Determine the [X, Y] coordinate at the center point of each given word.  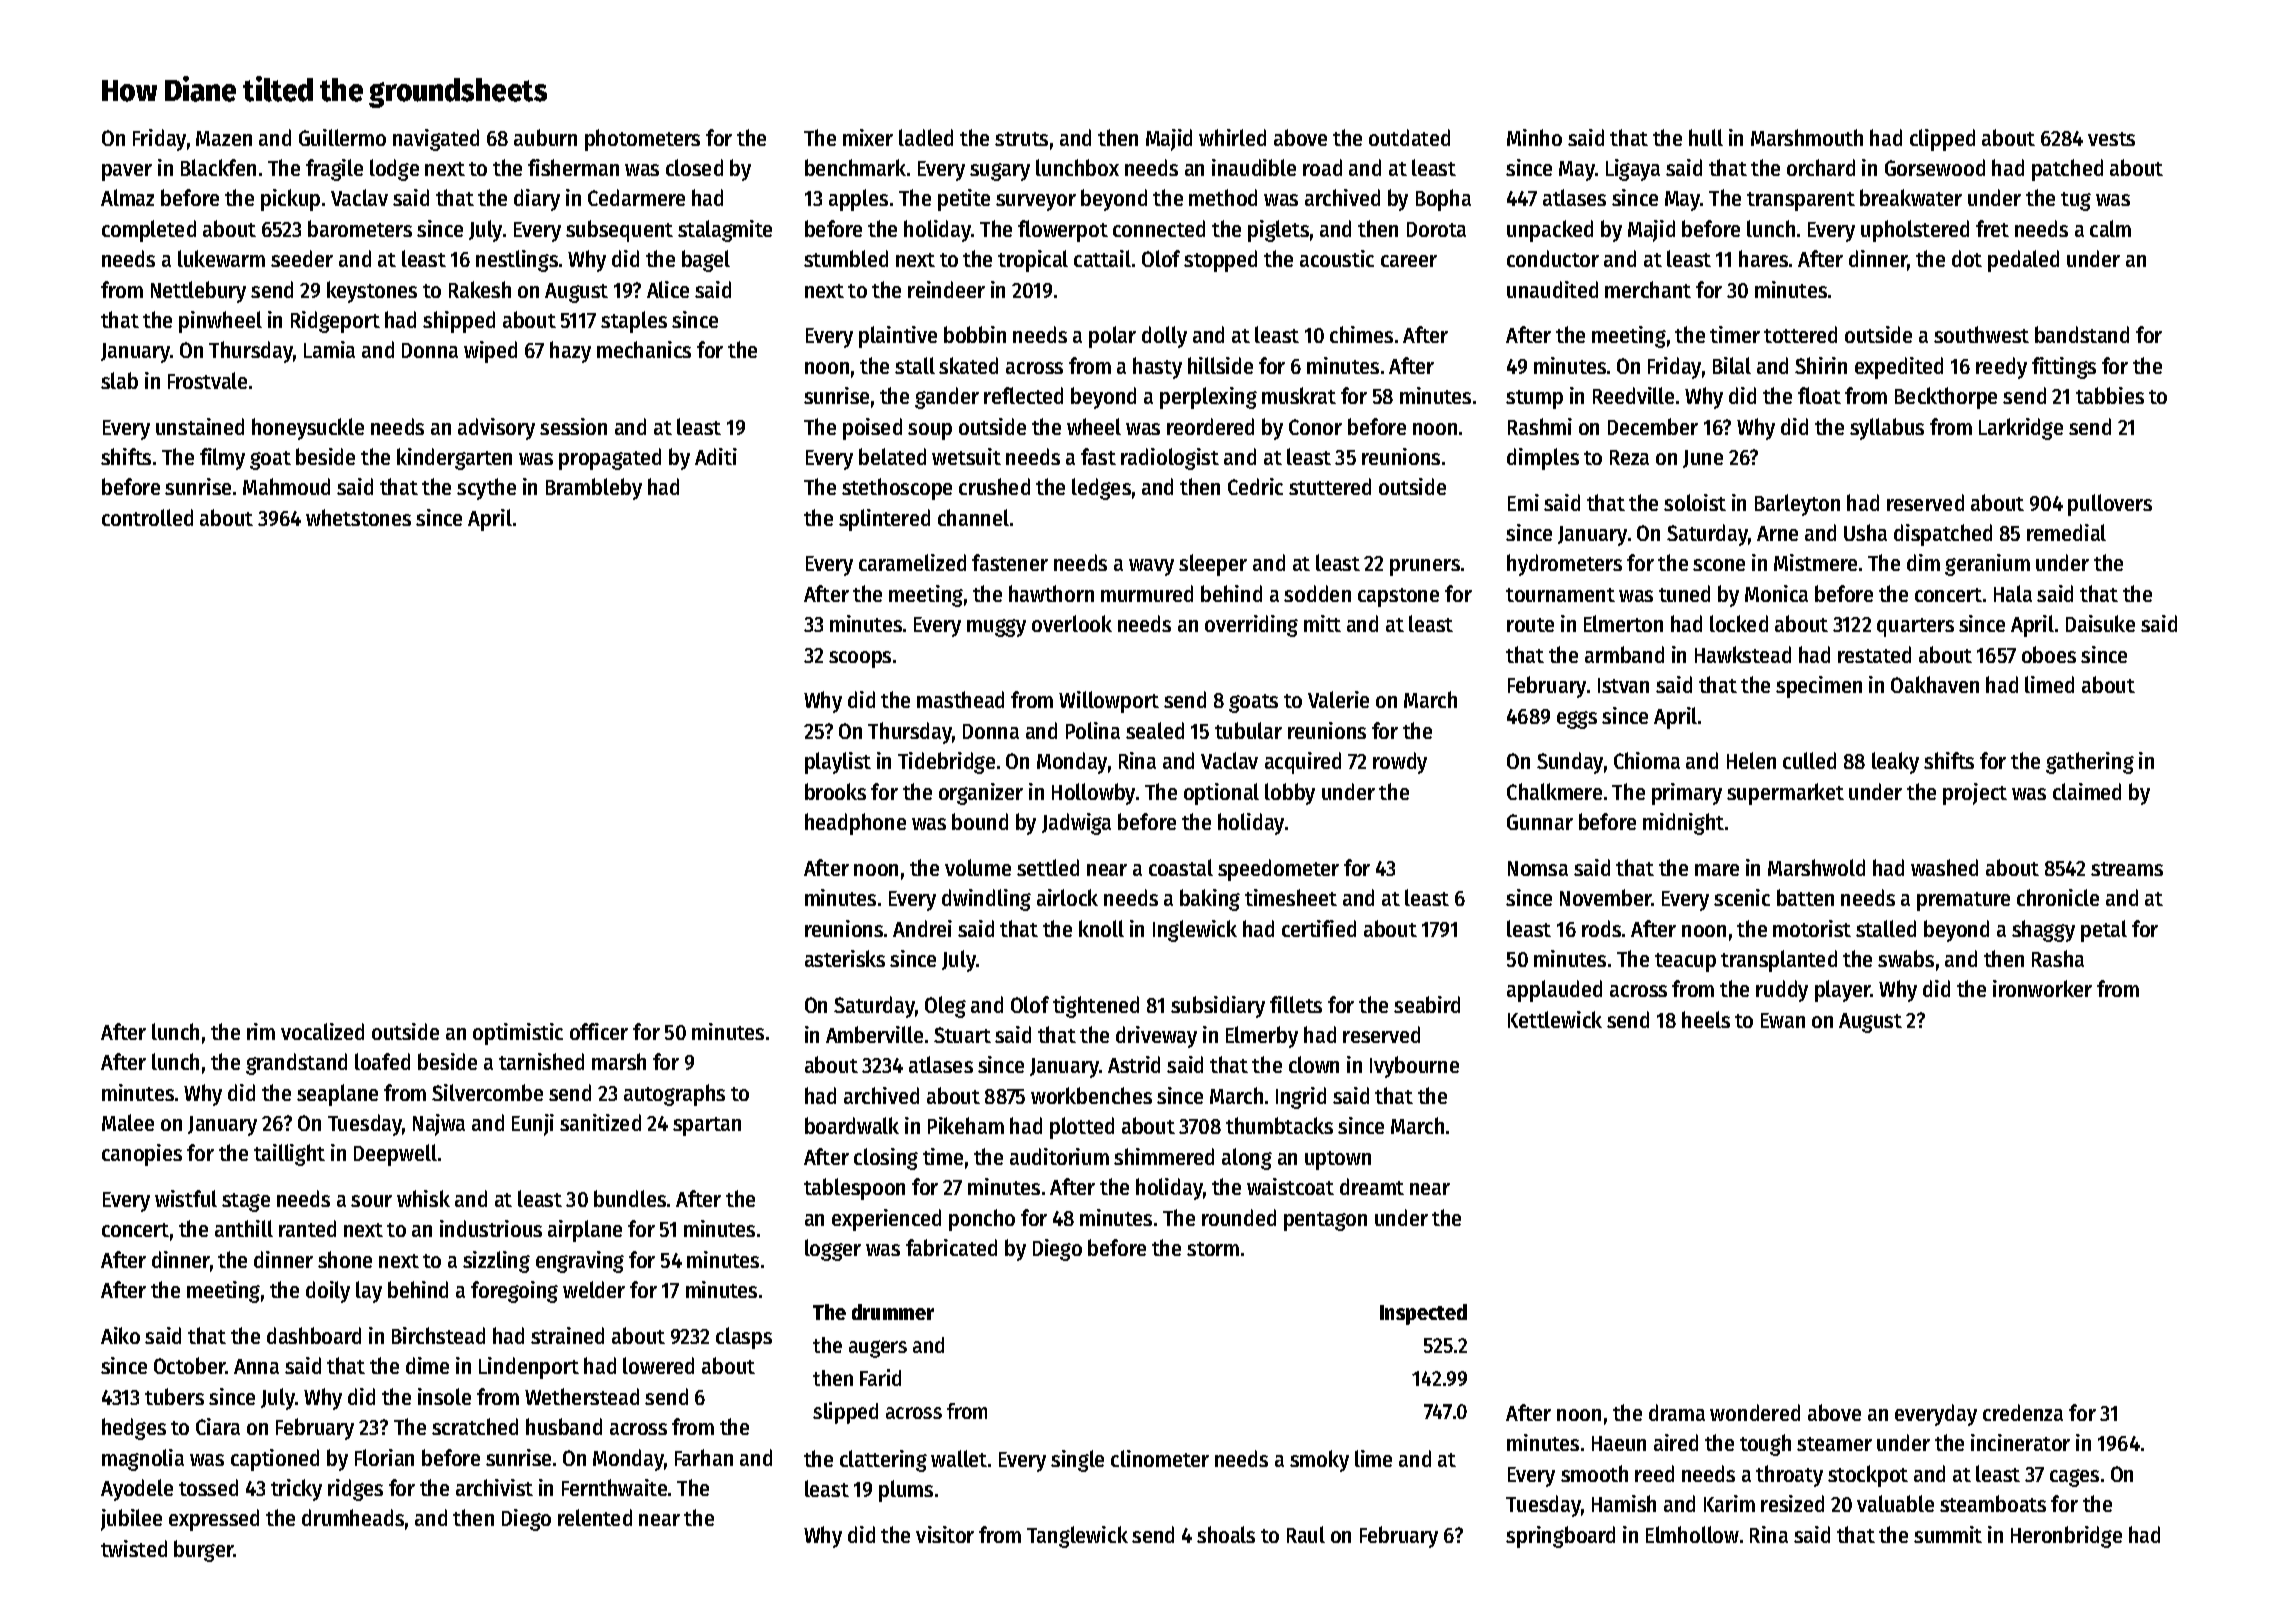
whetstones [358, 517]
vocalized [322, 1031]
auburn [545, 137]
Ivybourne [1414, 1067]
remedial [2066, 532]
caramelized [912, 562]
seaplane [337, 1095]
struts [1021, 139]
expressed [214, 1520]
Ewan [1783, 1020]
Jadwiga [1076, 824]
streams [2127, 869]
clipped [1942, 140]
